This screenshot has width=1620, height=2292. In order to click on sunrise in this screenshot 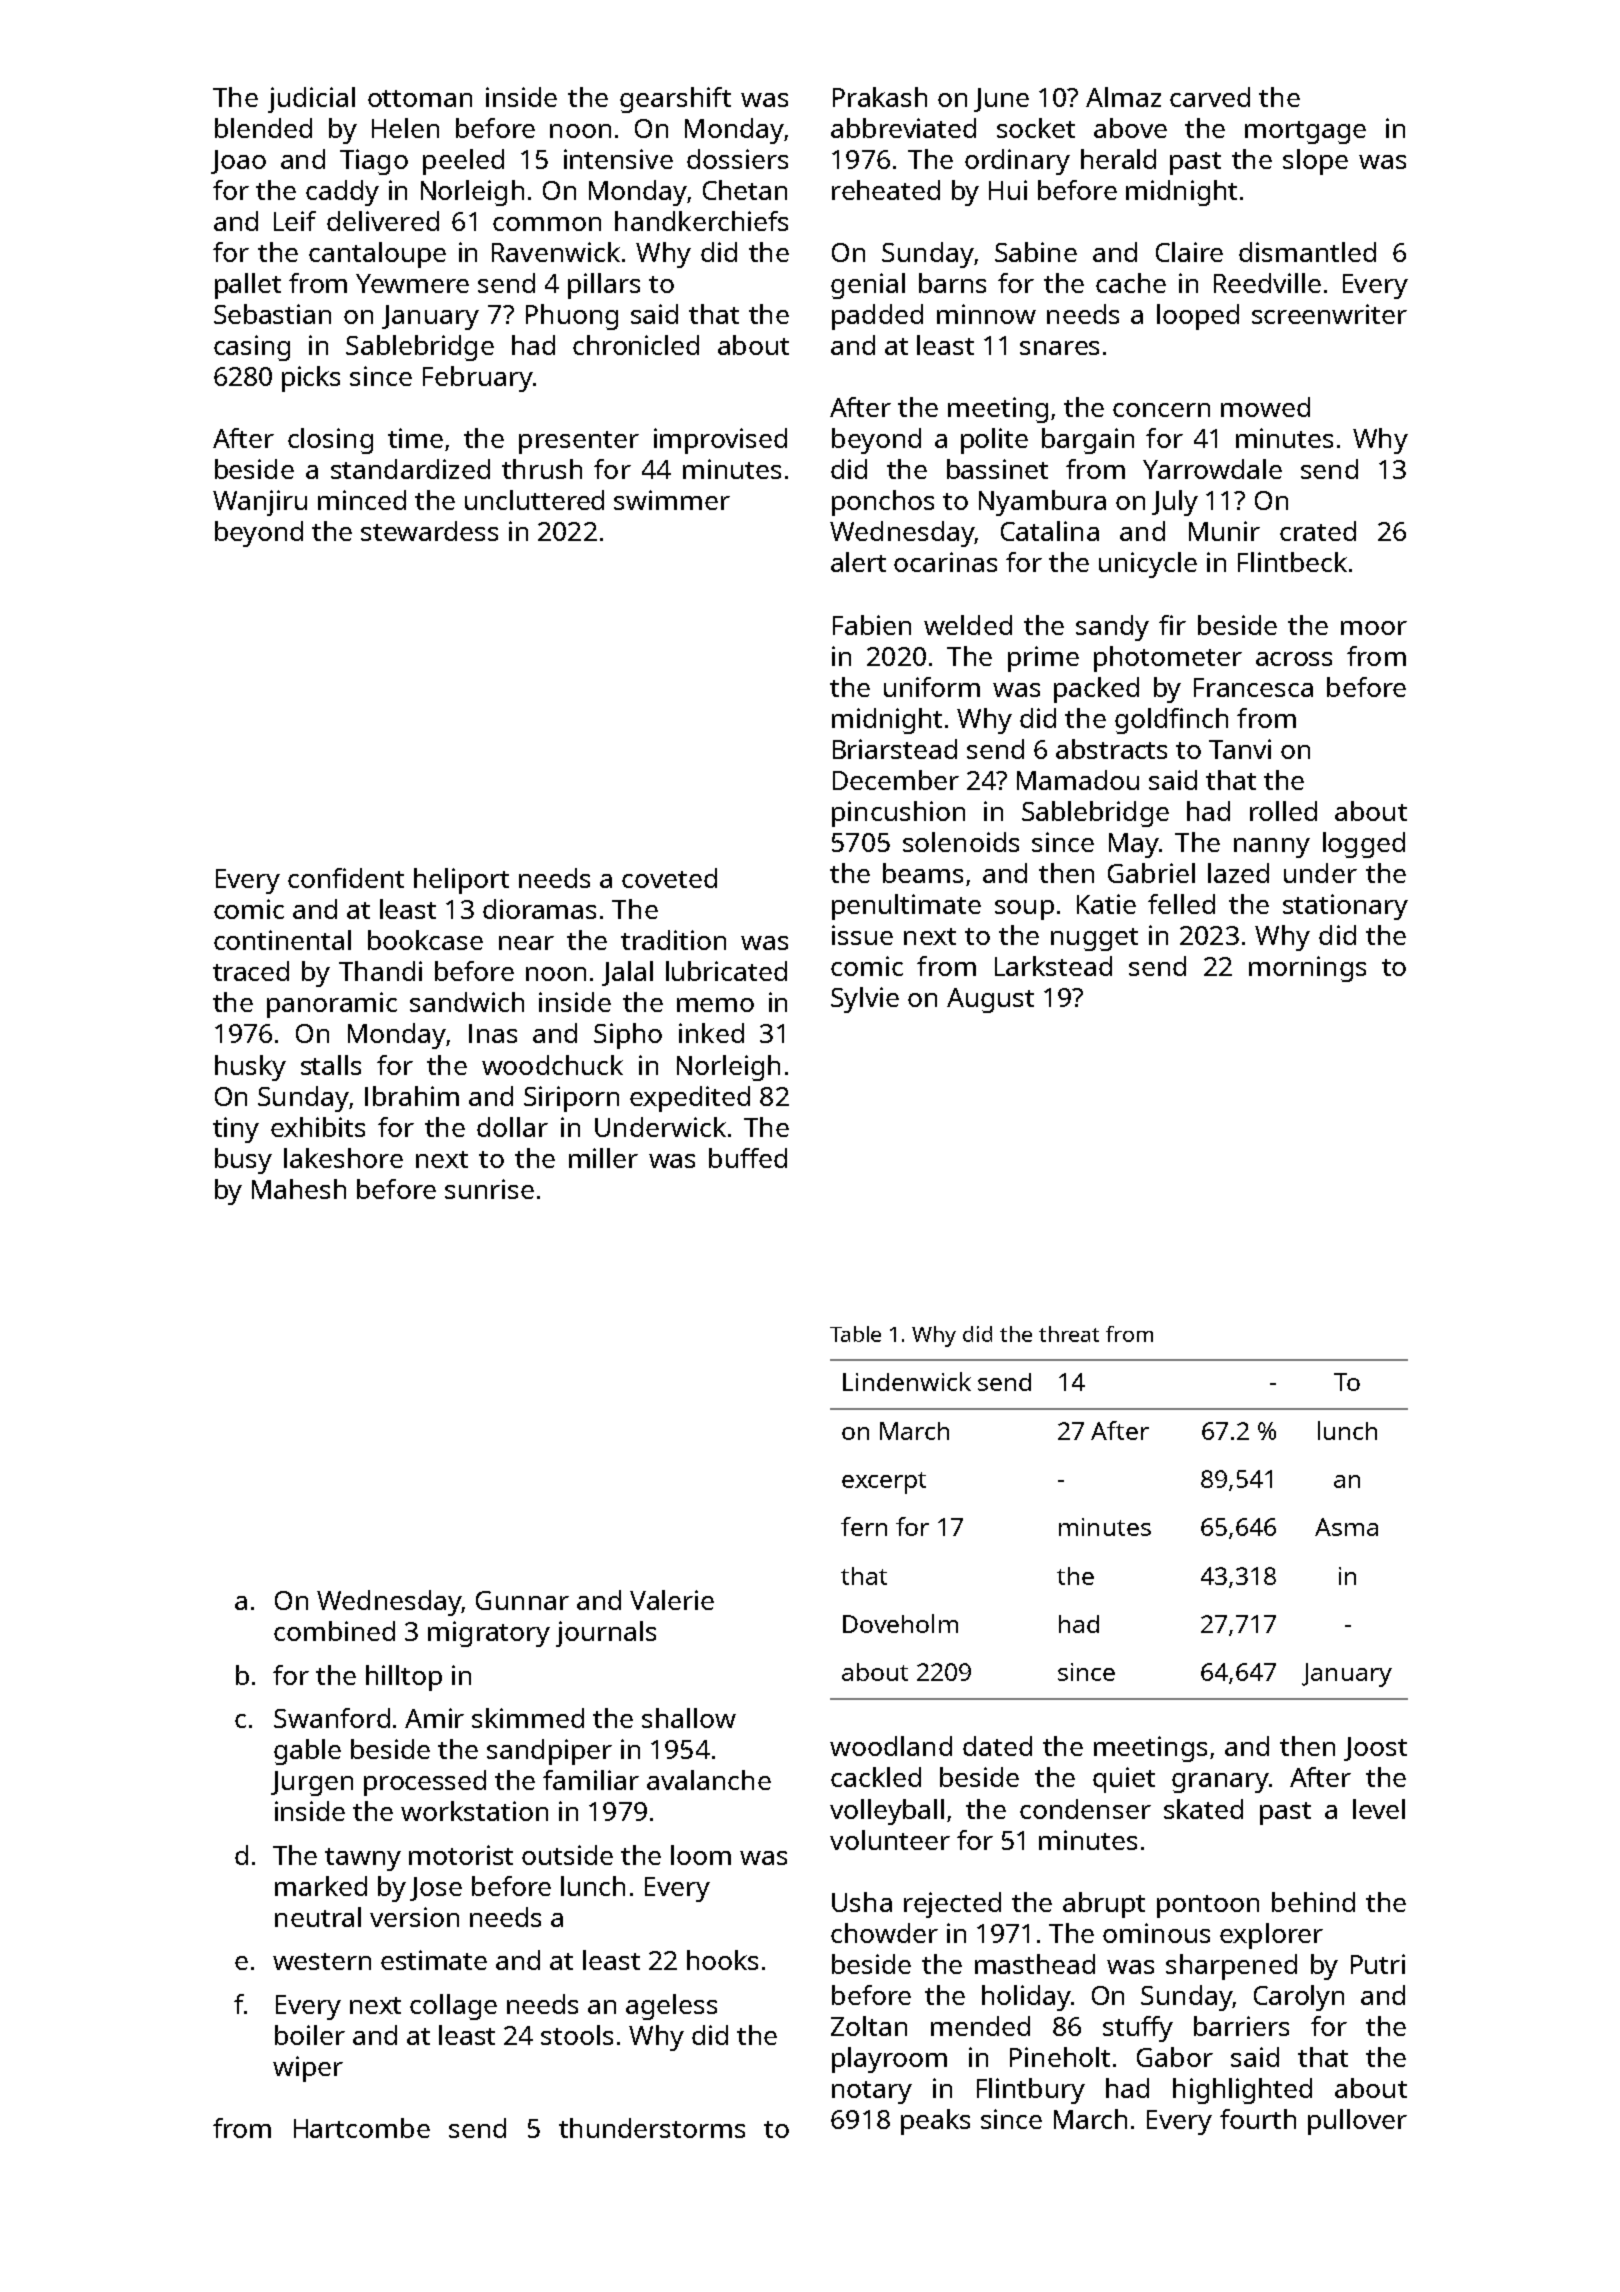, I will do `click(489, 1189)`.
